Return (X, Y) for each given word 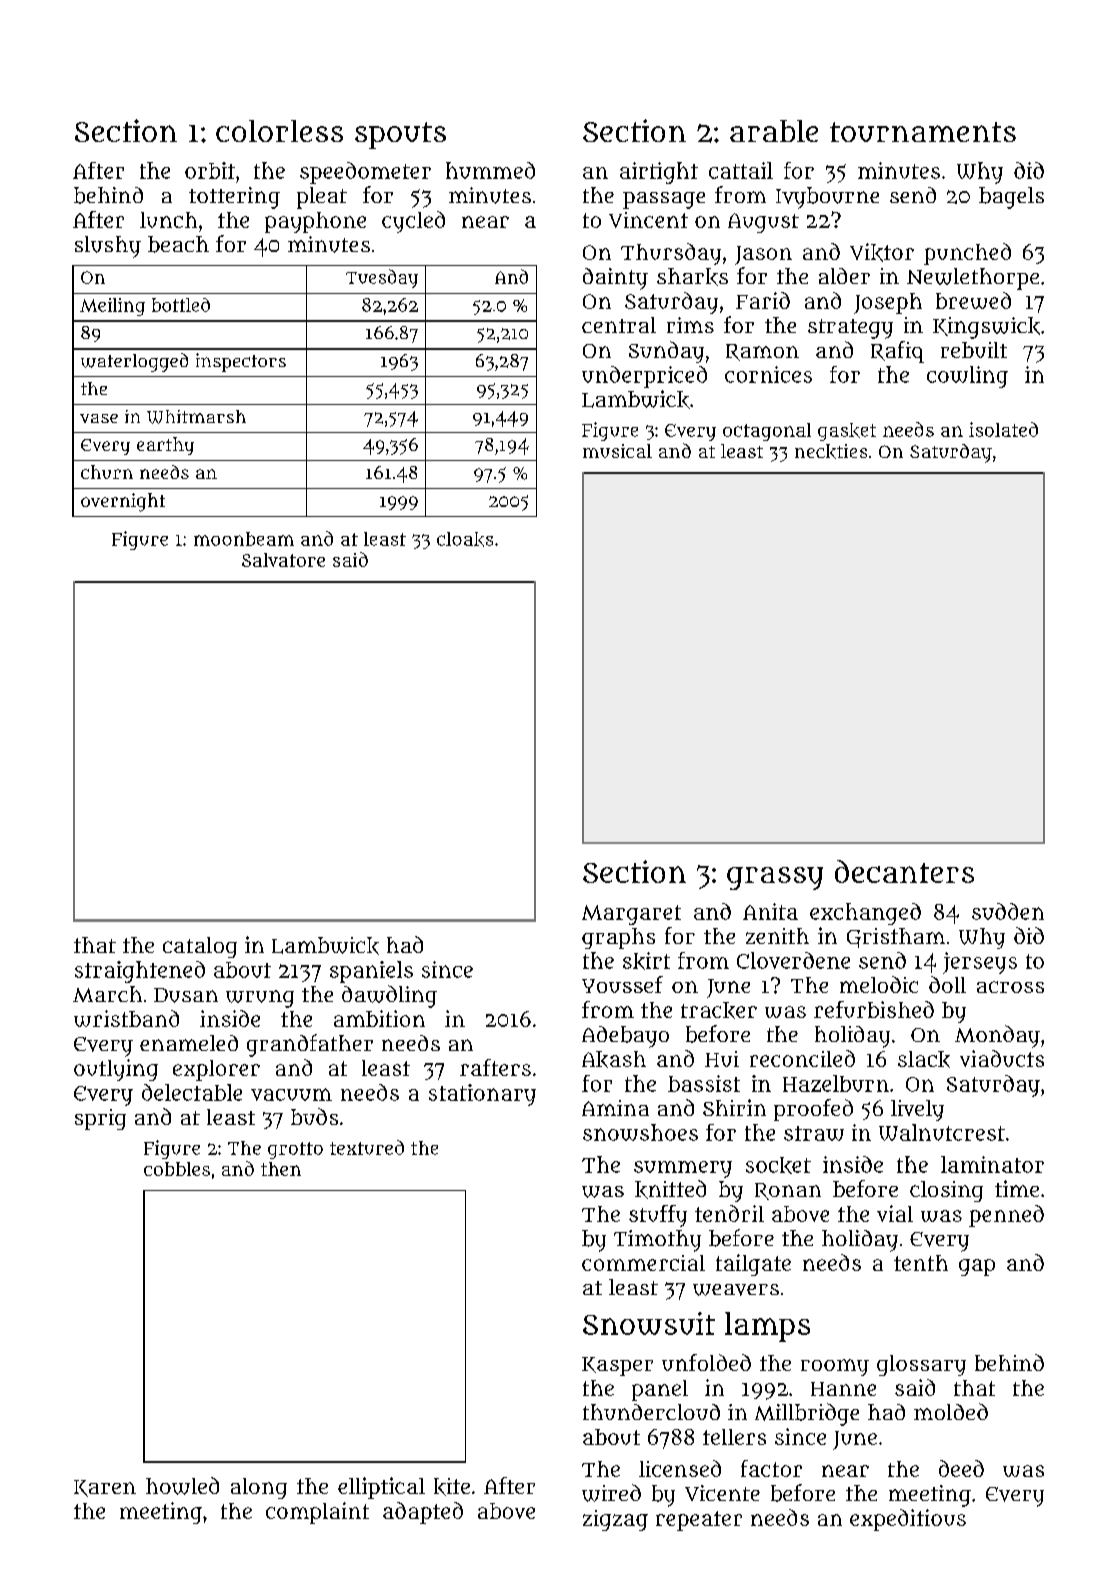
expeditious (908, 1520)
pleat (322, 198)
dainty (615, 279)
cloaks (465, 539)
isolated (1003, 429)
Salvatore (283, 560)
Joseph (888, 303)
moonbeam (244, 539)
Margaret (631, 915)
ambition (379, 1018)
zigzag (615, 1520)
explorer (216, 1070)
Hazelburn (836, 1083)
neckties (831, 451)
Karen (105, 1488)
